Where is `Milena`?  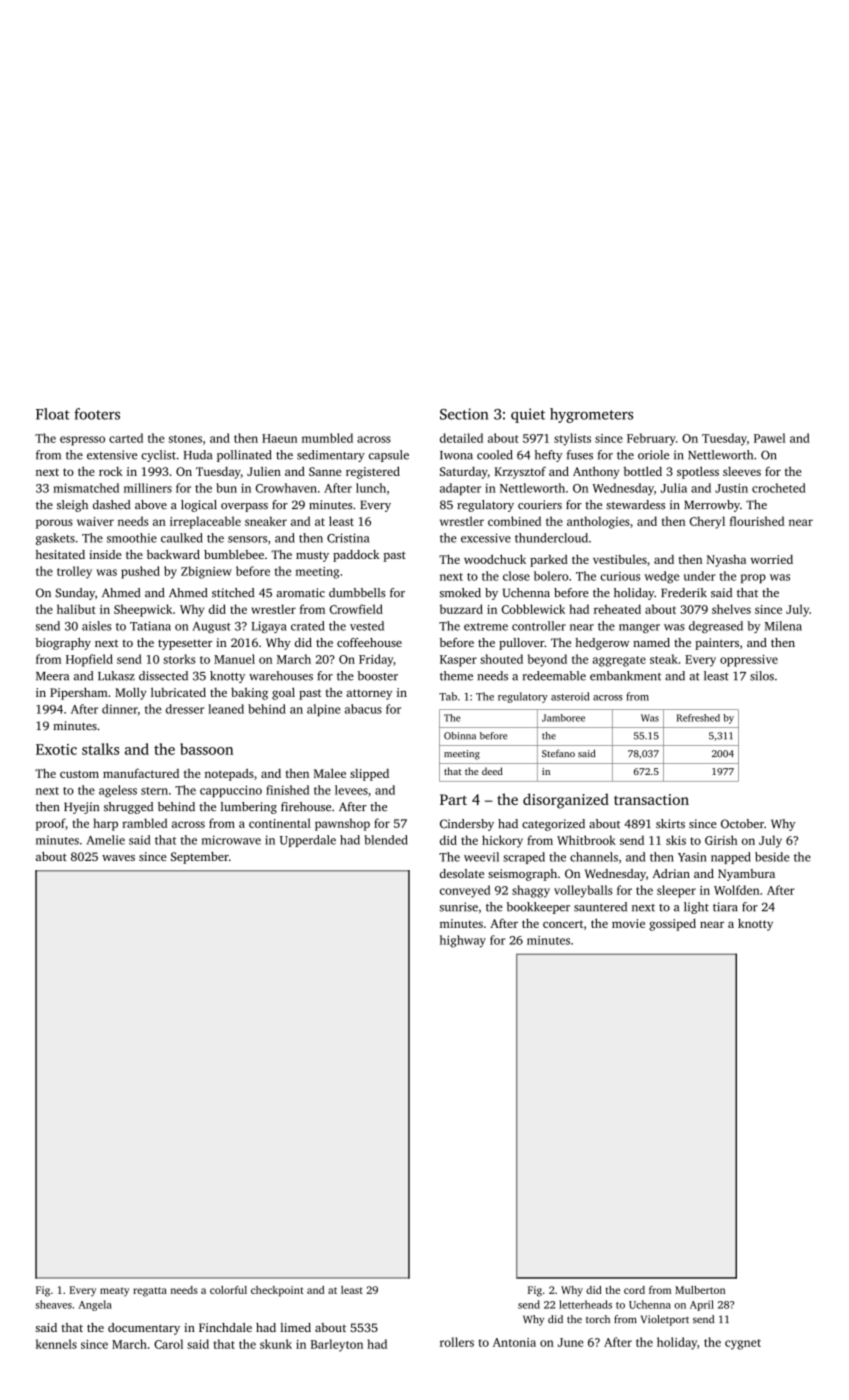 Milena is located at coordinates (783, 626).
